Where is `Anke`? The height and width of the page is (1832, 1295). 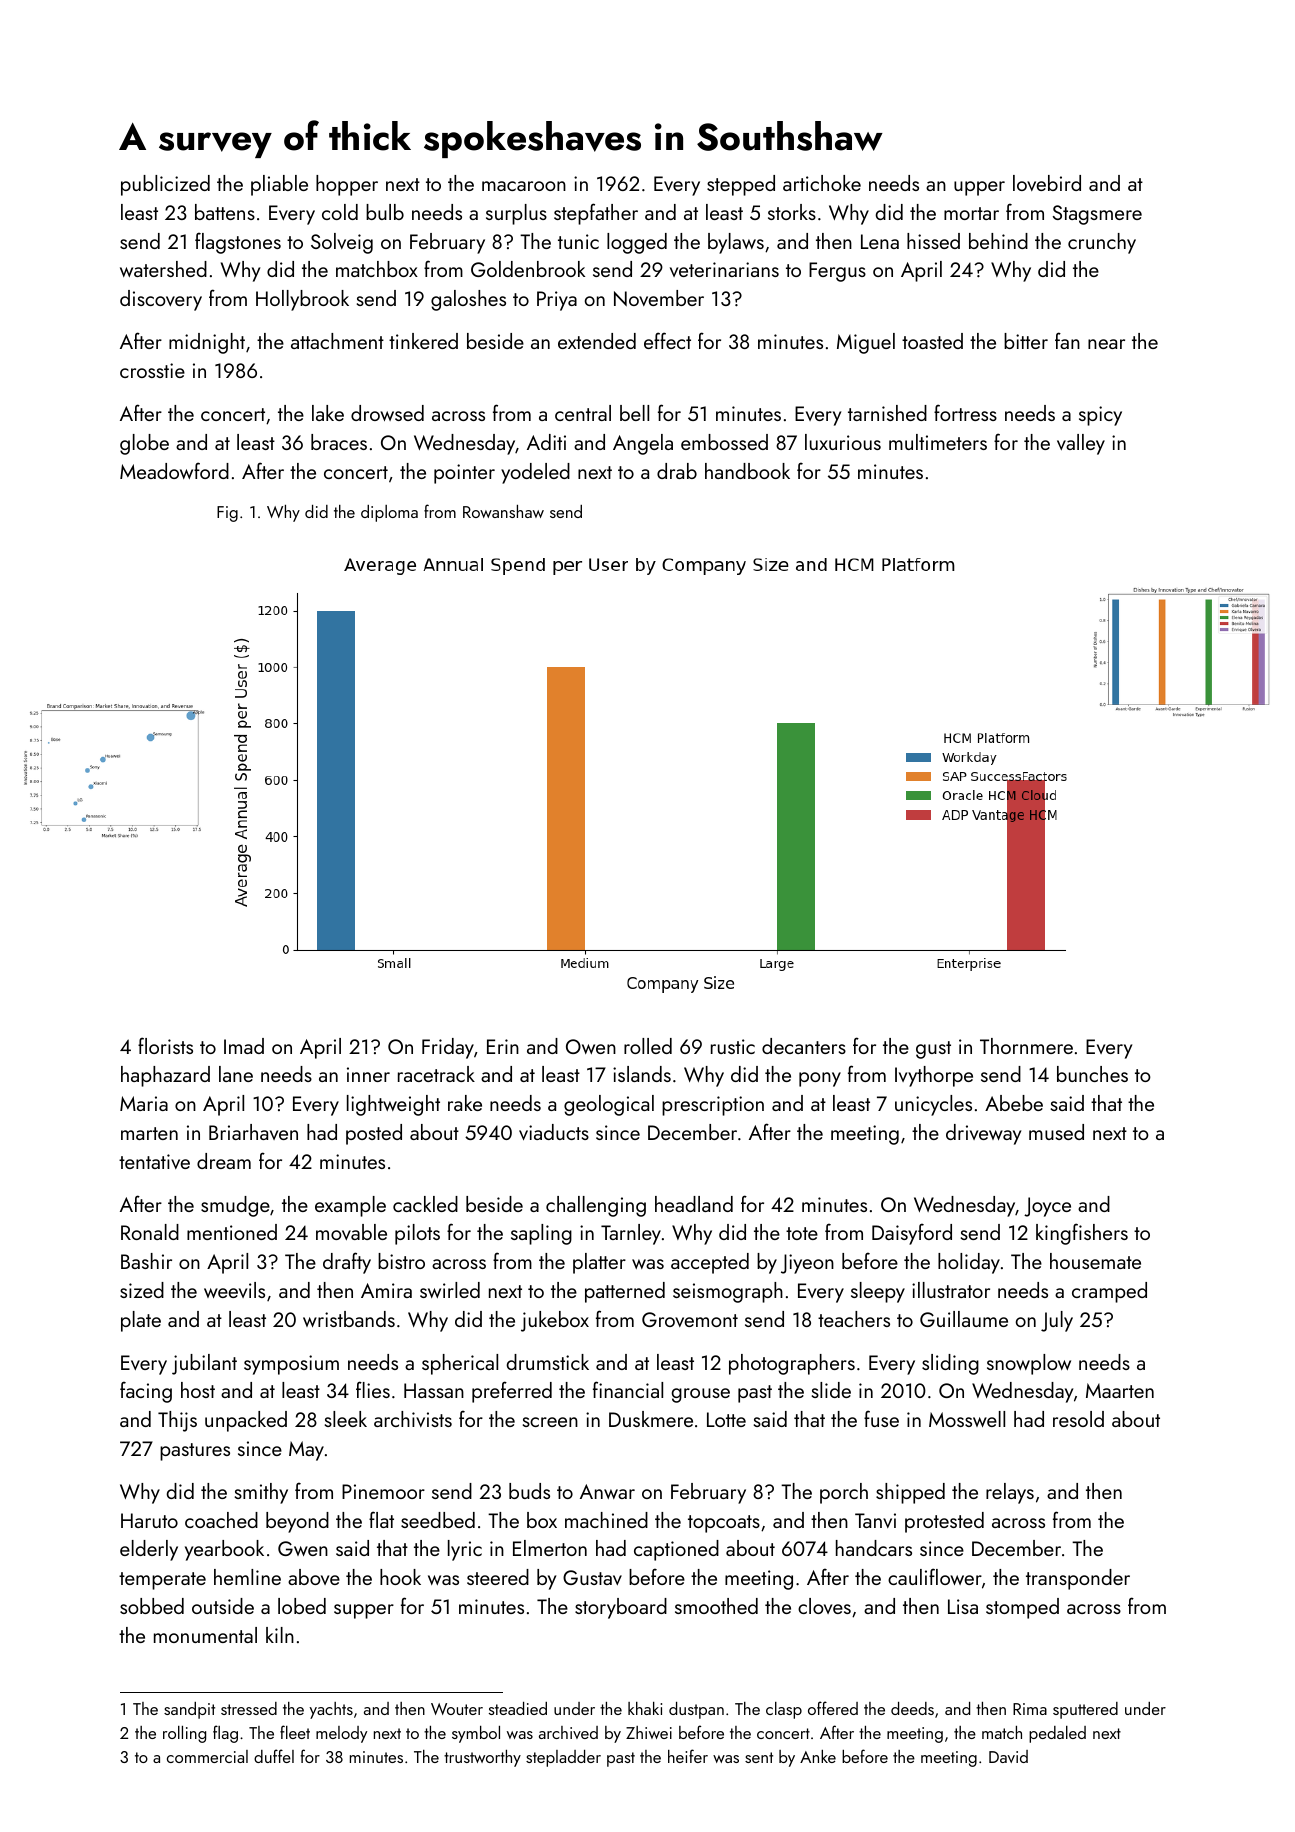
Anke is located at coordinates (818, 1756).
